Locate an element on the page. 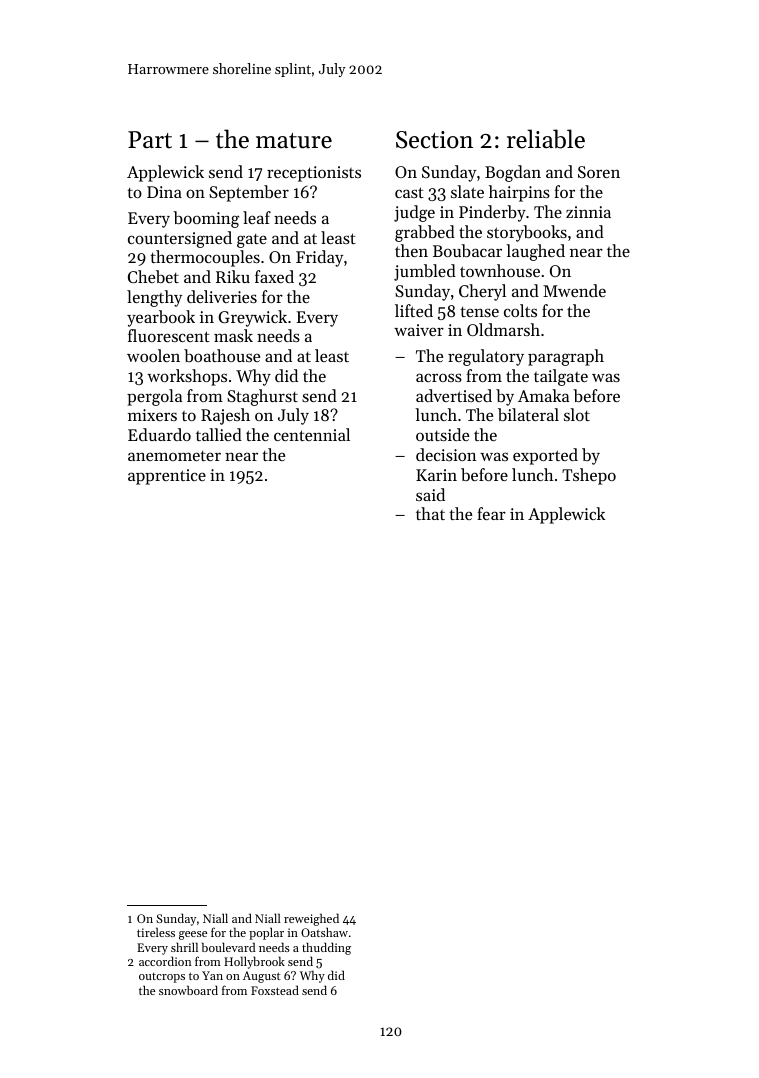 Image resolution: width=759 pixels, height=1078 pixels. booming is located at coordinates (206, 219).
